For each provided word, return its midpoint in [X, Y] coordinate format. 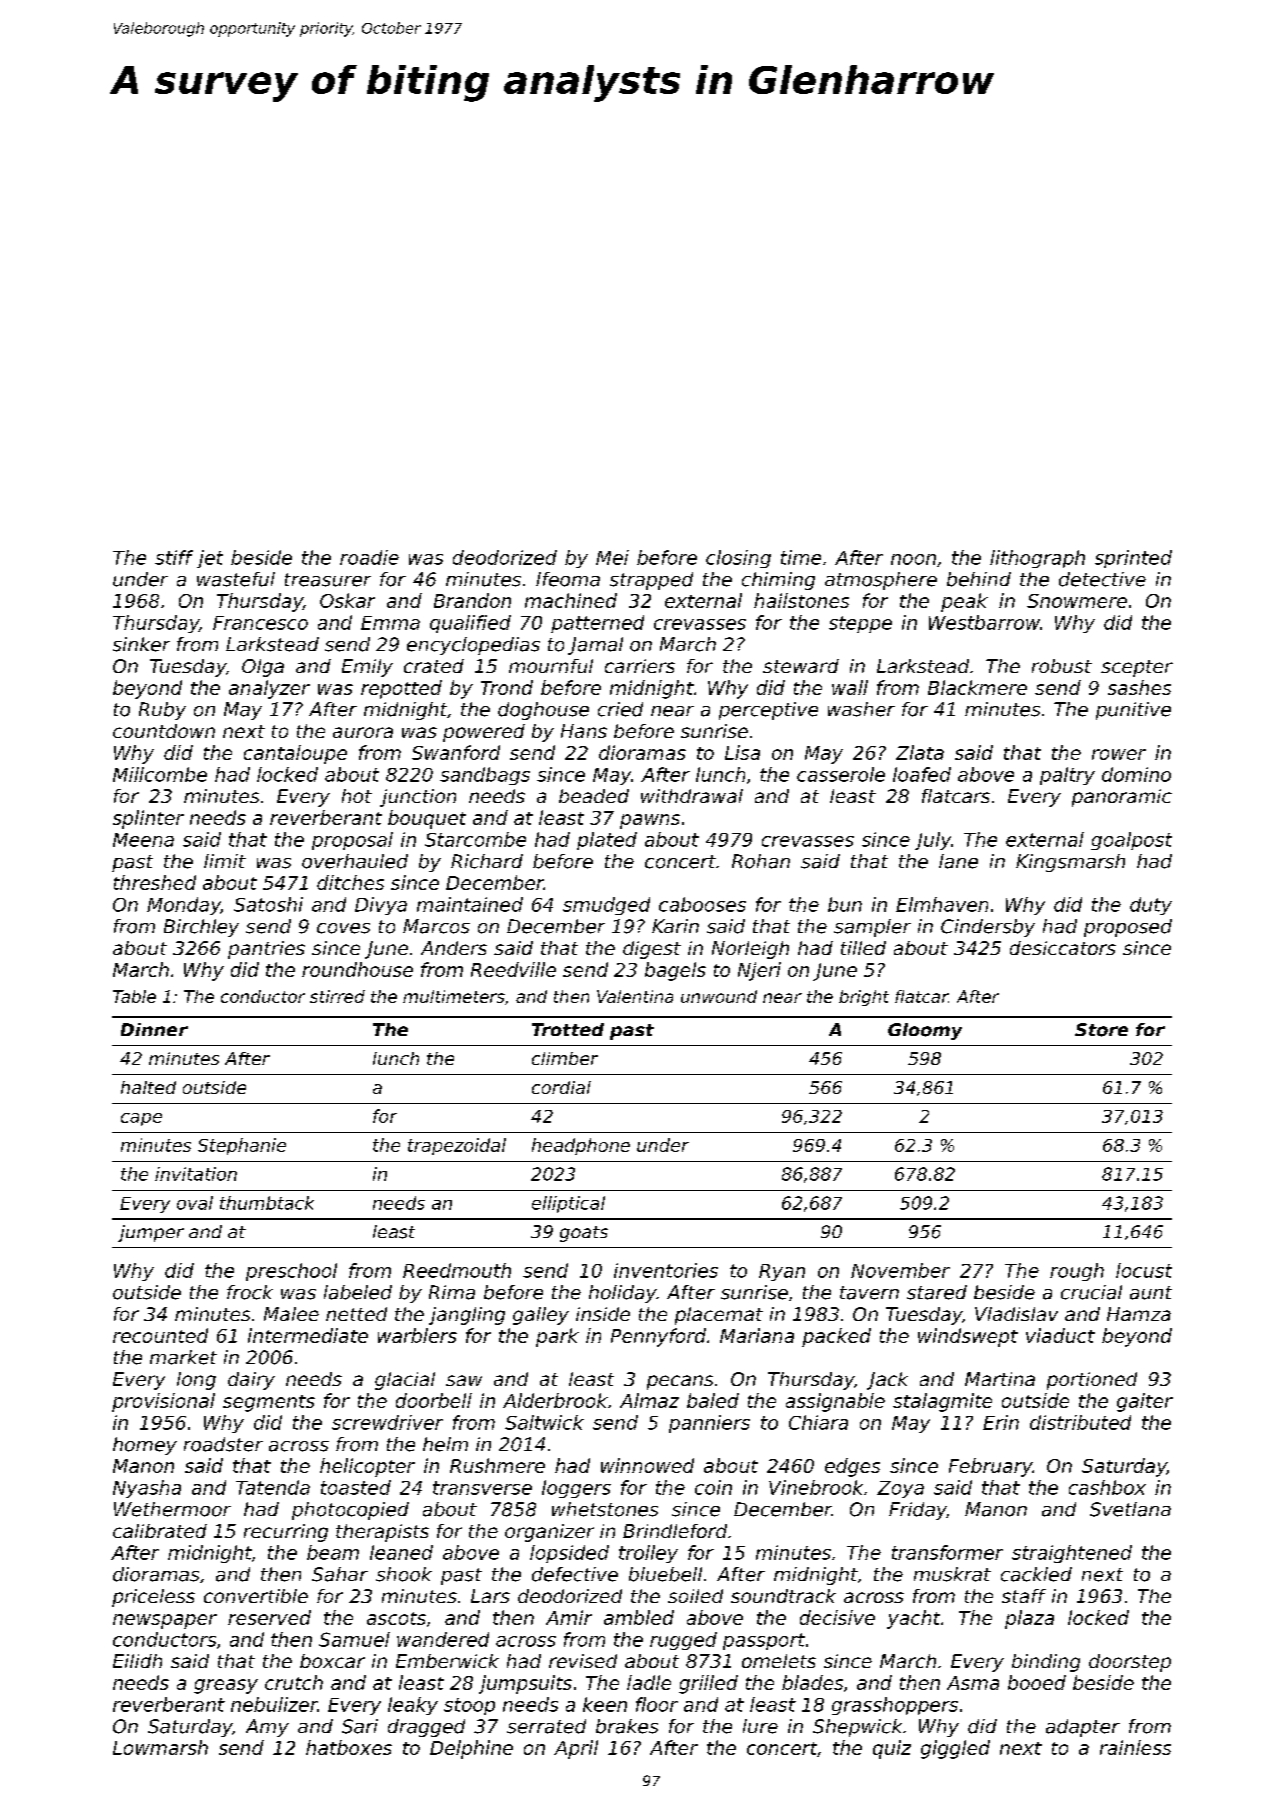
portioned [1092, 1381]
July [933, 841]
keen [605, 1704]
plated [607, 841]
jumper [151, 1233]
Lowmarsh [160, 1747]
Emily [367, 668]
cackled [1036, 1574]
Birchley [201, 928]
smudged [606, 906]
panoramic [1122, 798]
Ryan [782, 1272]
